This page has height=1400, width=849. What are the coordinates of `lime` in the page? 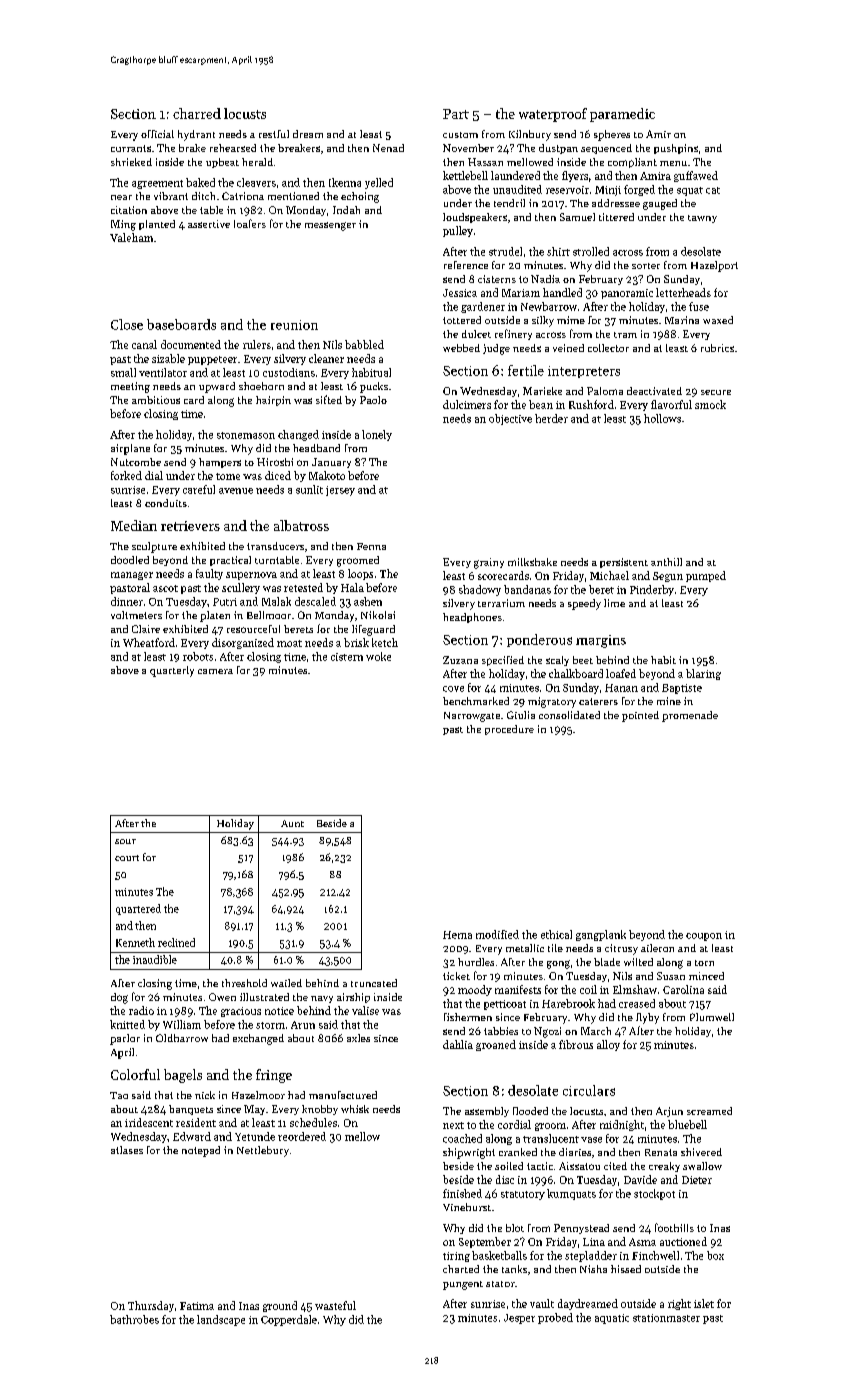 It's located at (614, 603).
